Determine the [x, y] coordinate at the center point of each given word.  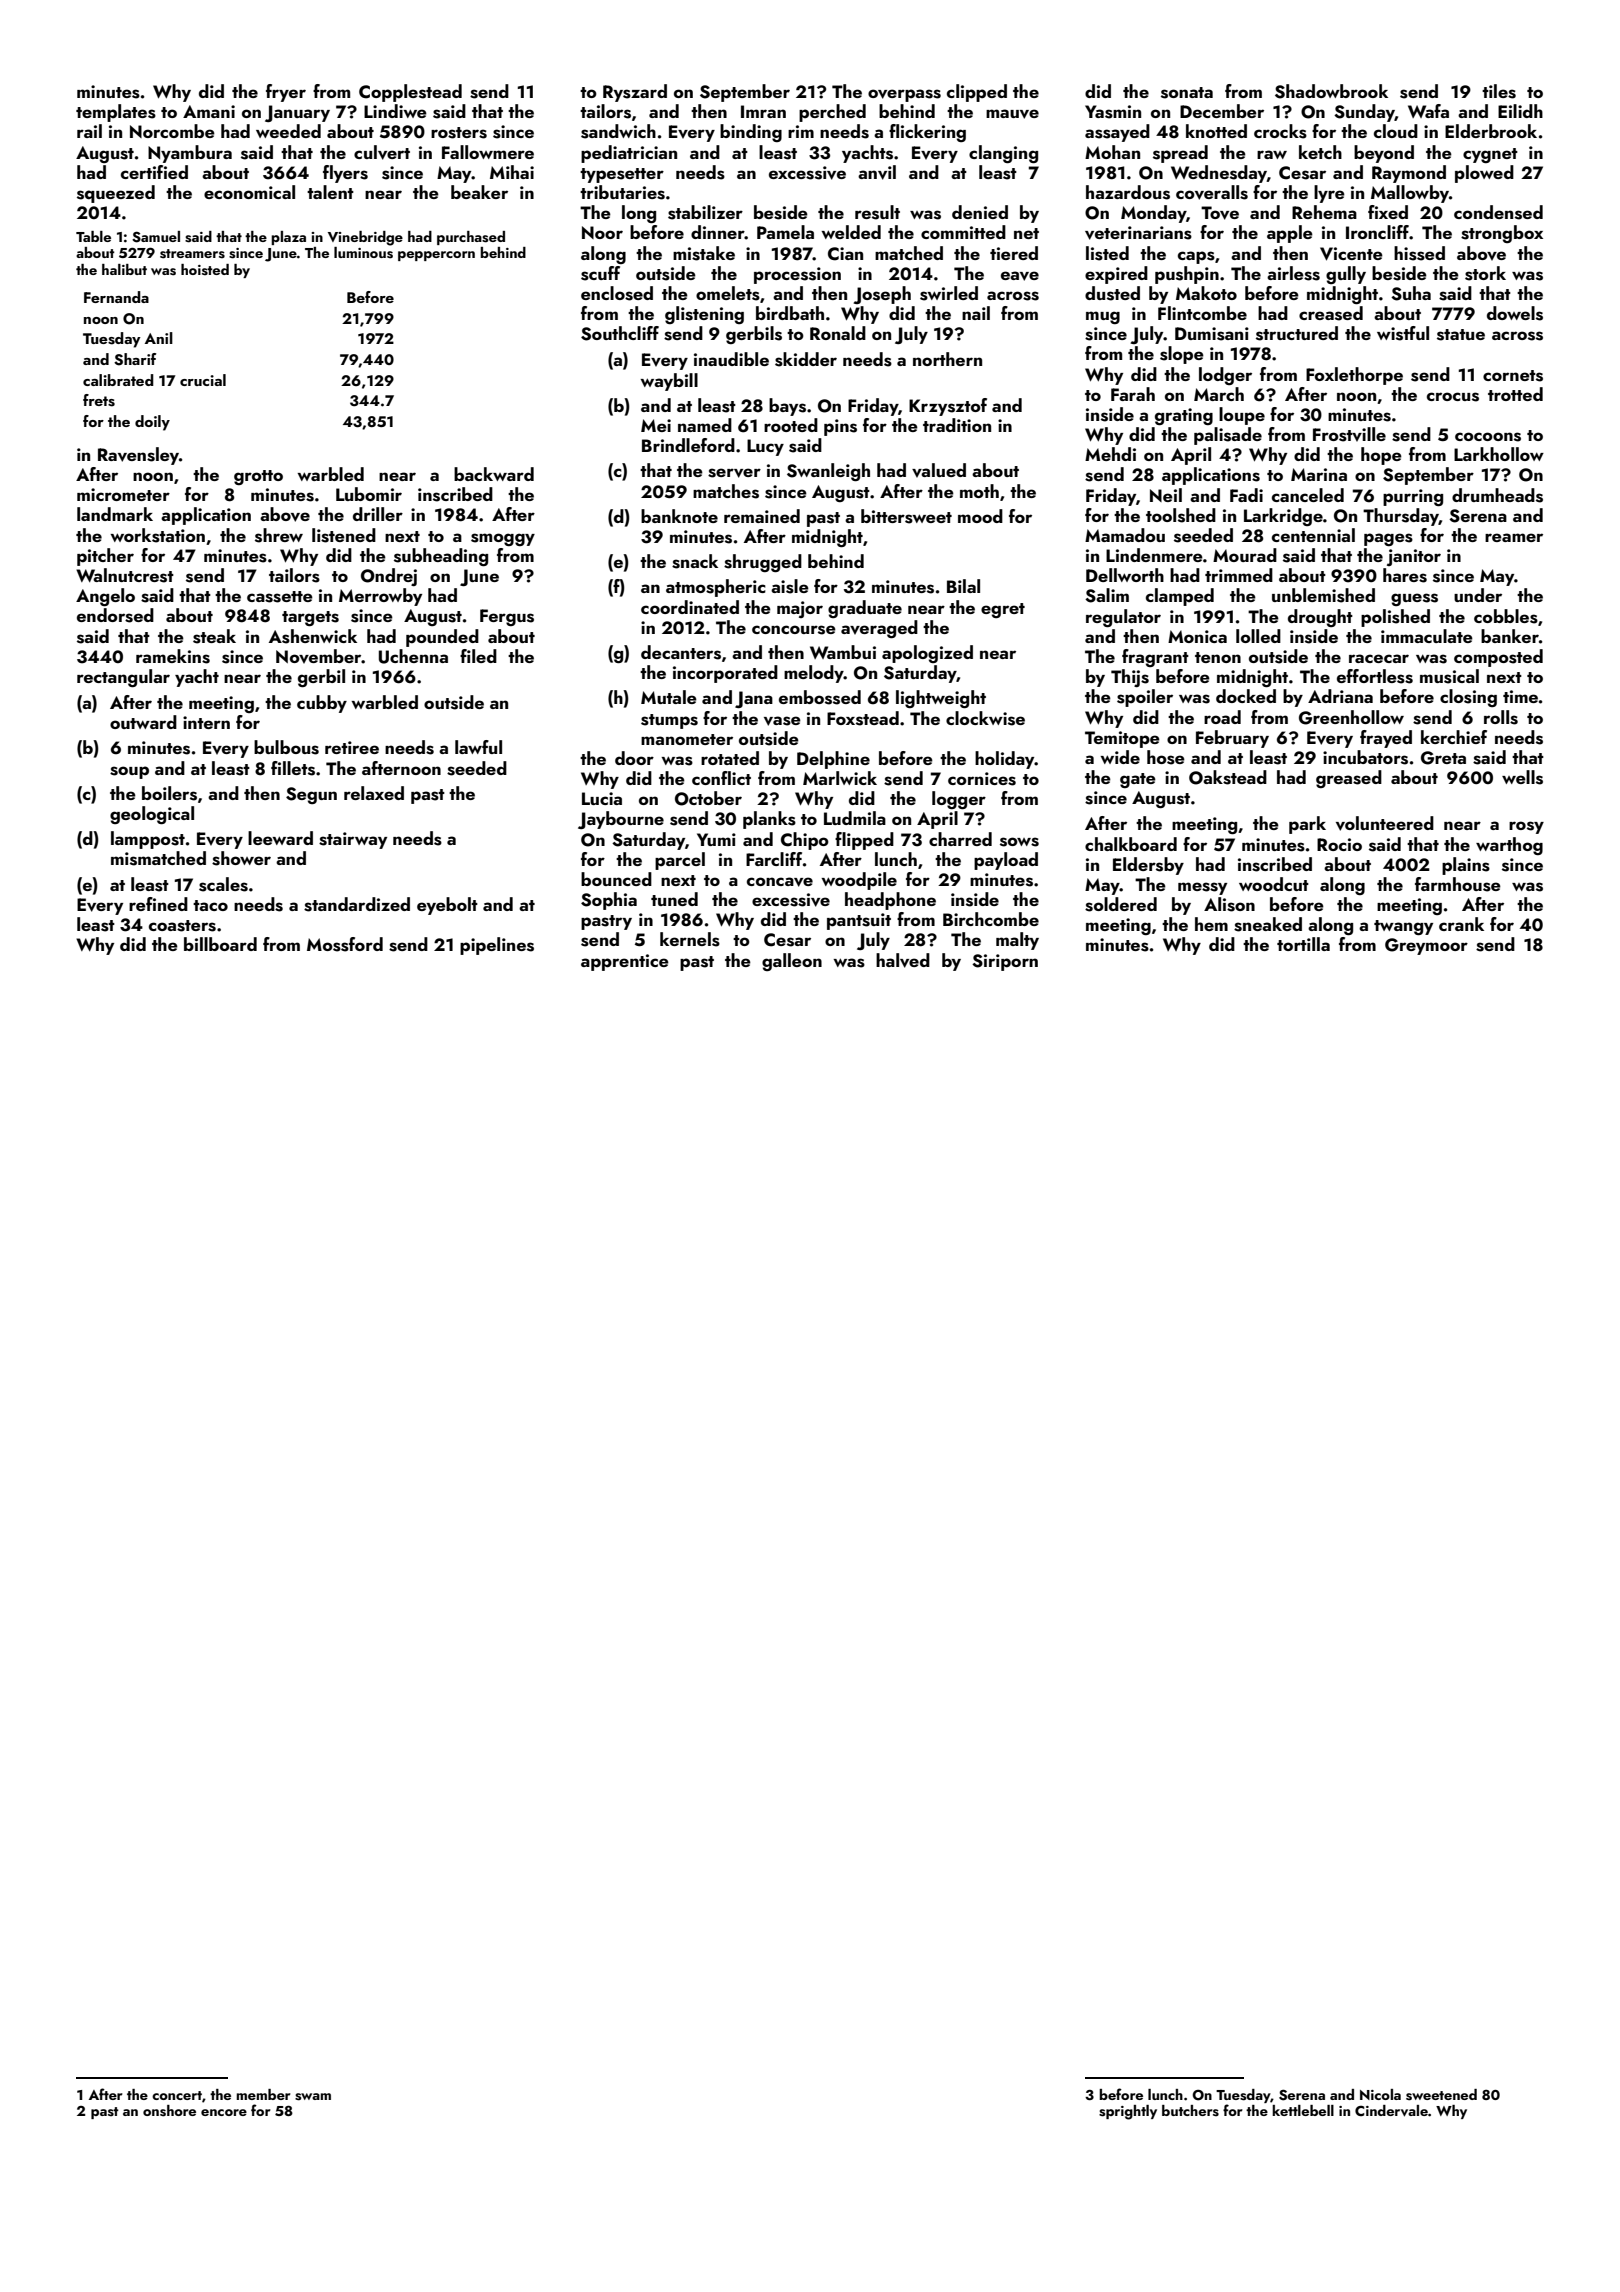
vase [782, 721]
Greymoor [1426, 946]
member [263, 2094]
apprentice [625, 962]
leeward [280, 838]
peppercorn [436, 256]
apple [1290, 234]
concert [177, 2095]
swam [313, 2097]
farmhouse [1458, 884]
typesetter [622, 175]
